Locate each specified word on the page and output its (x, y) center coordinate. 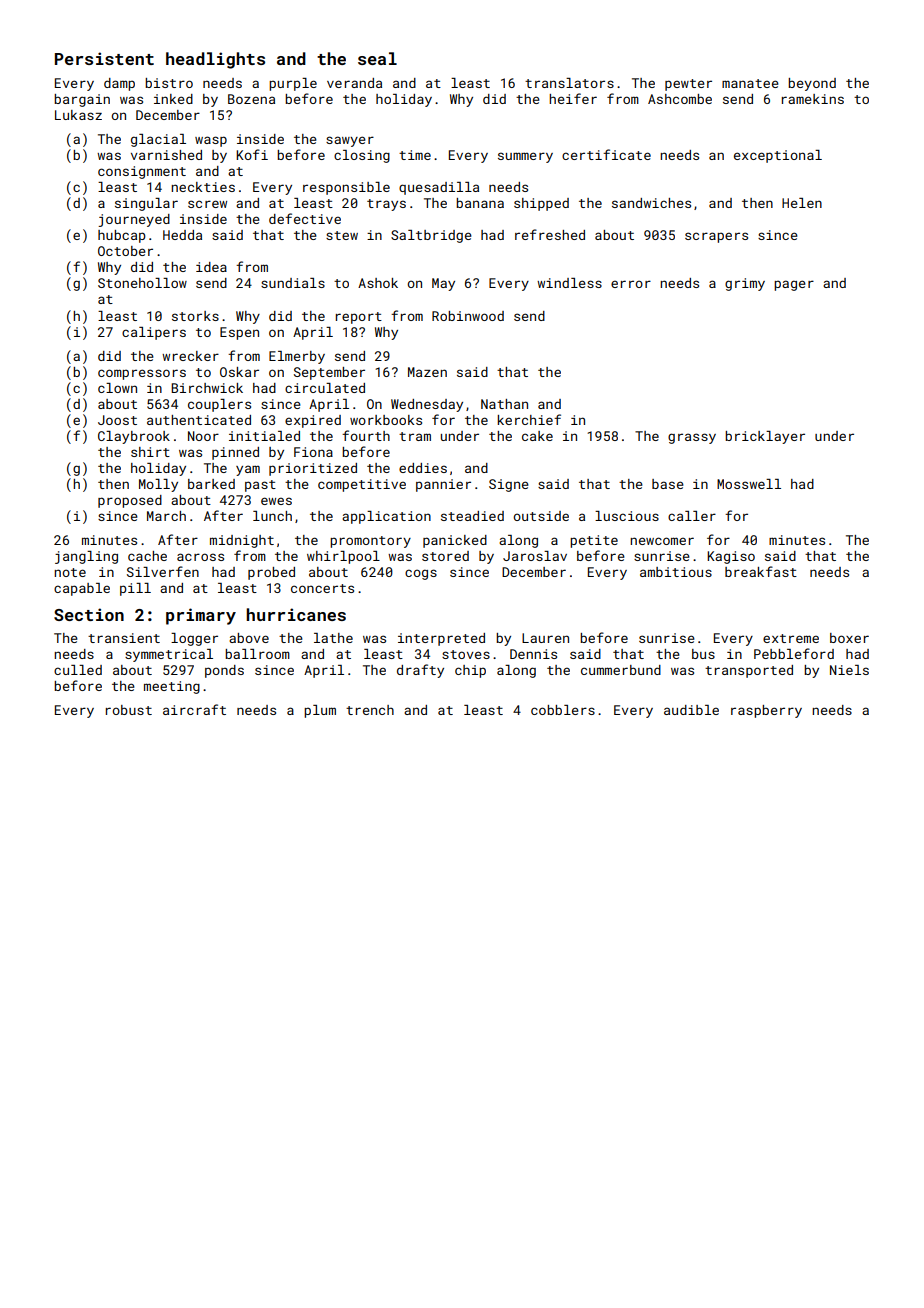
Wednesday (427, 405)
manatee (750, 83)
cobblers (563, 710)
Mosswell (749, 484)
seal (377, 58)
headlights (215, 60)
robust (129, 710)
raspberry (766, 711)
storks (195, 316)
